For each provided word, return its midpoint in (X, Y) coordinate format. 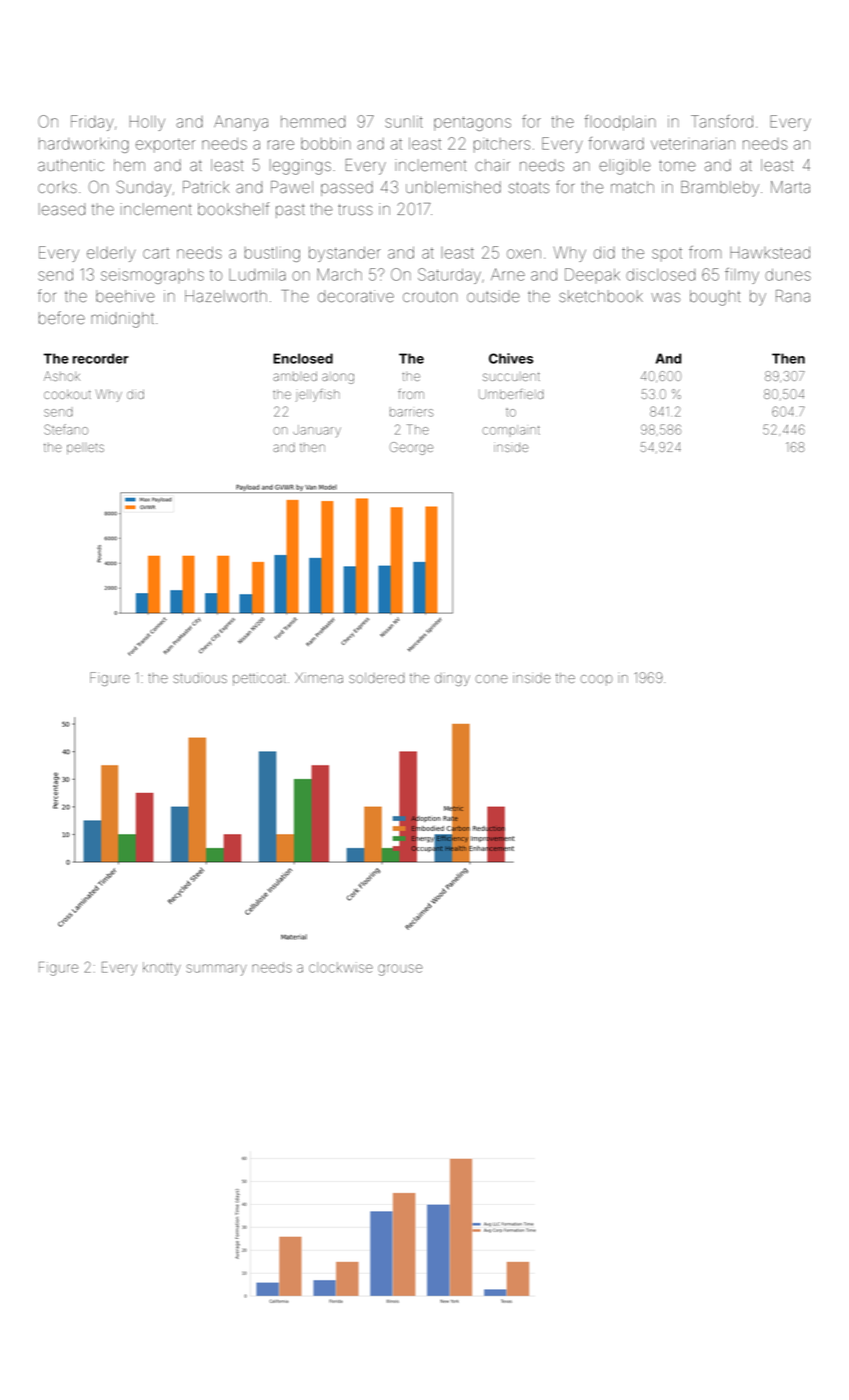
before (62, 317)
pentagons (472, 123)
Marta (790, 187)
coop (596, 680)
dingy (452, 679)
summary (217, 970)
